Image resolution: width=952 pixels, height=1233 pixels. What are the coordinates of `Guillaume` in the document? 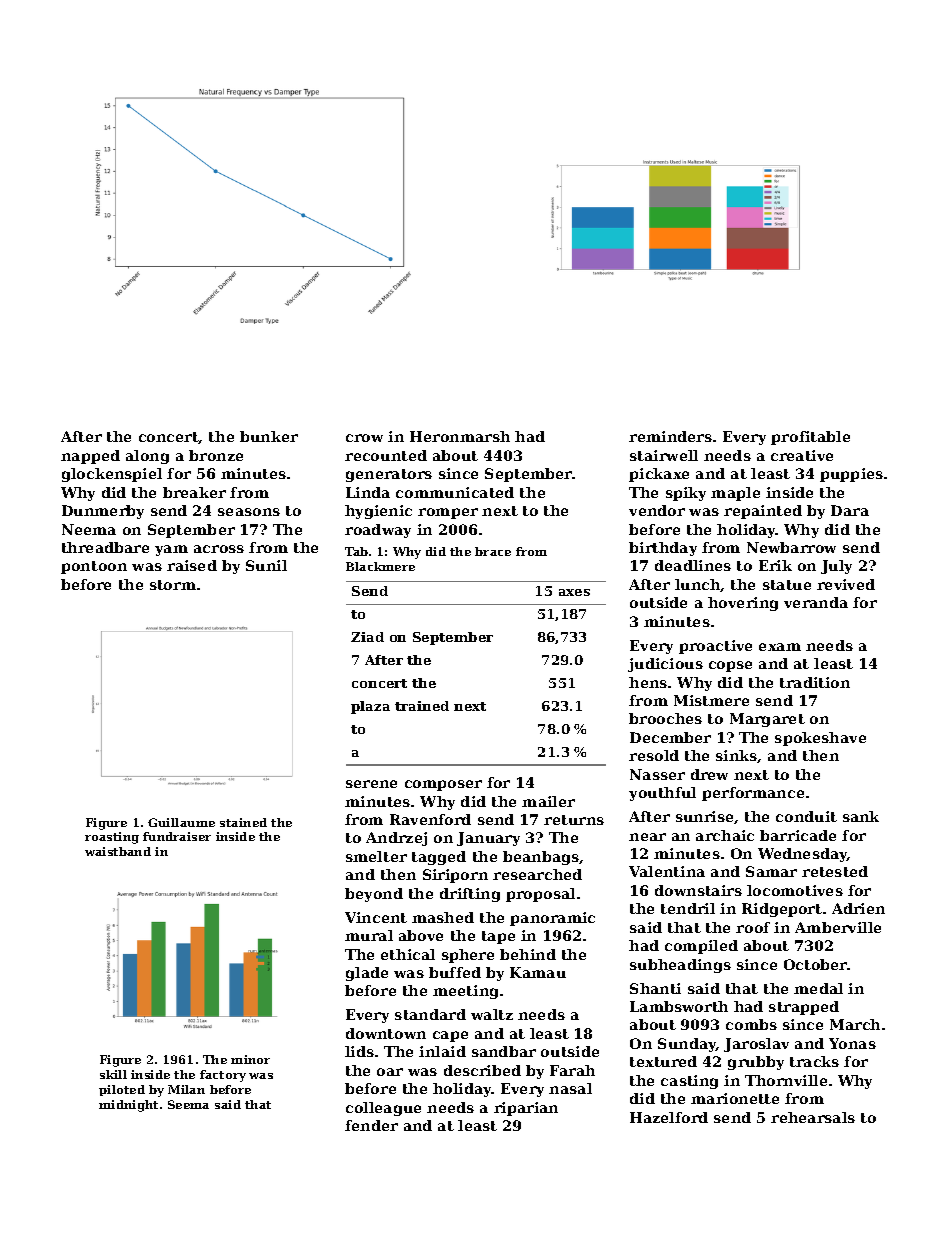 It's located at (181, 822).
